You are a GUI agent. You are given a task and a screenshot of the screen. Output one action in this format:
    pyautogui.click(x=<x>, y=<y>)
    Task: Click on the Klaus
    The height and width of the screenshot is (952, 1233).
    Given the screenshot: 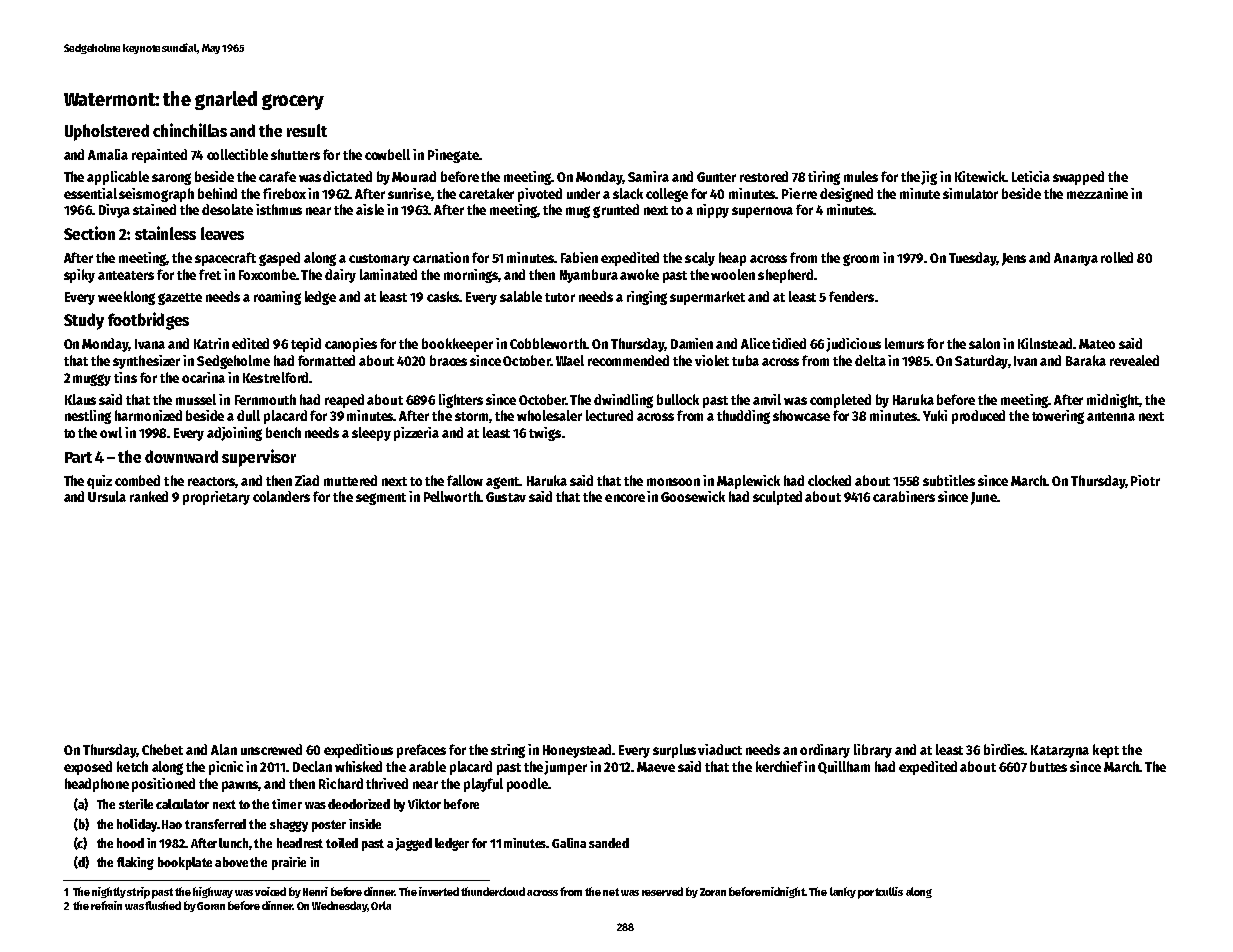 What is the action you would take?
    pyautogui.click(x=80, y=399)
